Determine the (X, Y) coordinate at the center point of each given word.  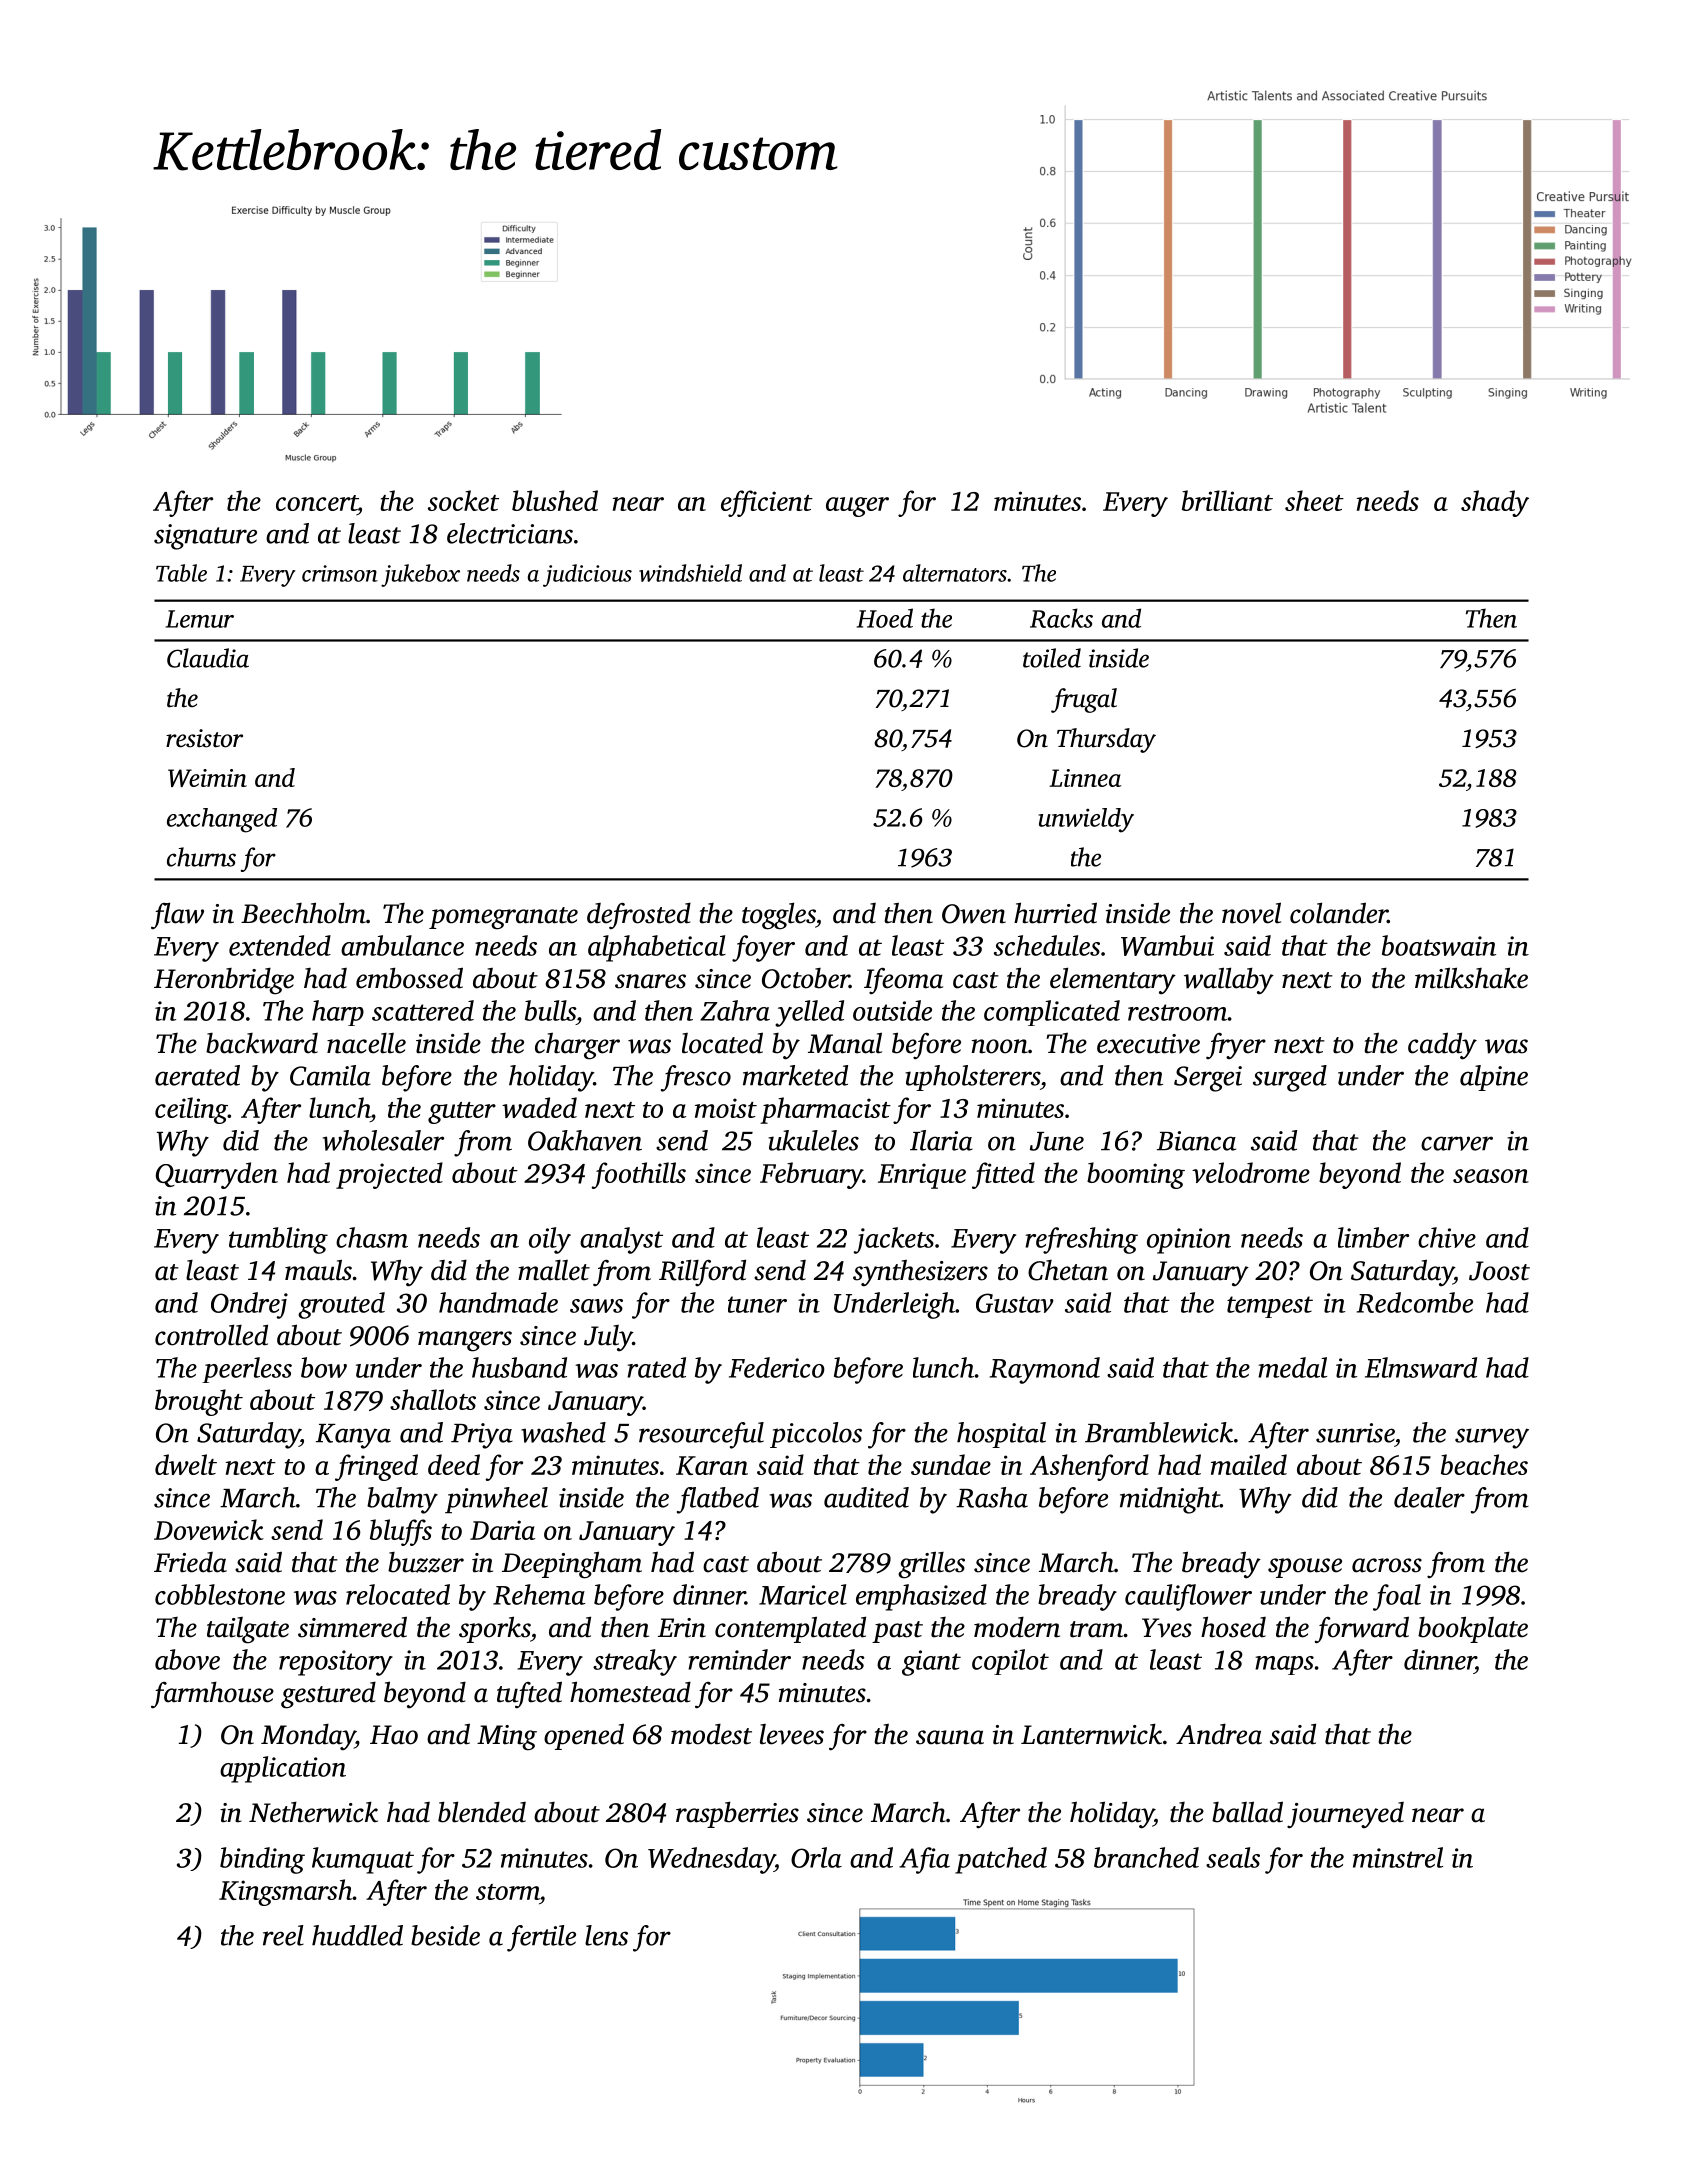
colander (1339, 913)
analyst (621, 1240)
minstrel (1398, 1857)
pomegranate (503, 918)
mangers (465, 1341)
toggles (779, 916)
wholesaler (383, 1140)
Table (181, 573)
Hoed (885, 618)
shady (1495, 503)
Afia (924, 1860)
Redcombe (1415, 1302)
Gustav (1015, 1303)
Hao (394, 1735)
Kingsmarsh (286, 1892)
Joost (1499, 1271)
